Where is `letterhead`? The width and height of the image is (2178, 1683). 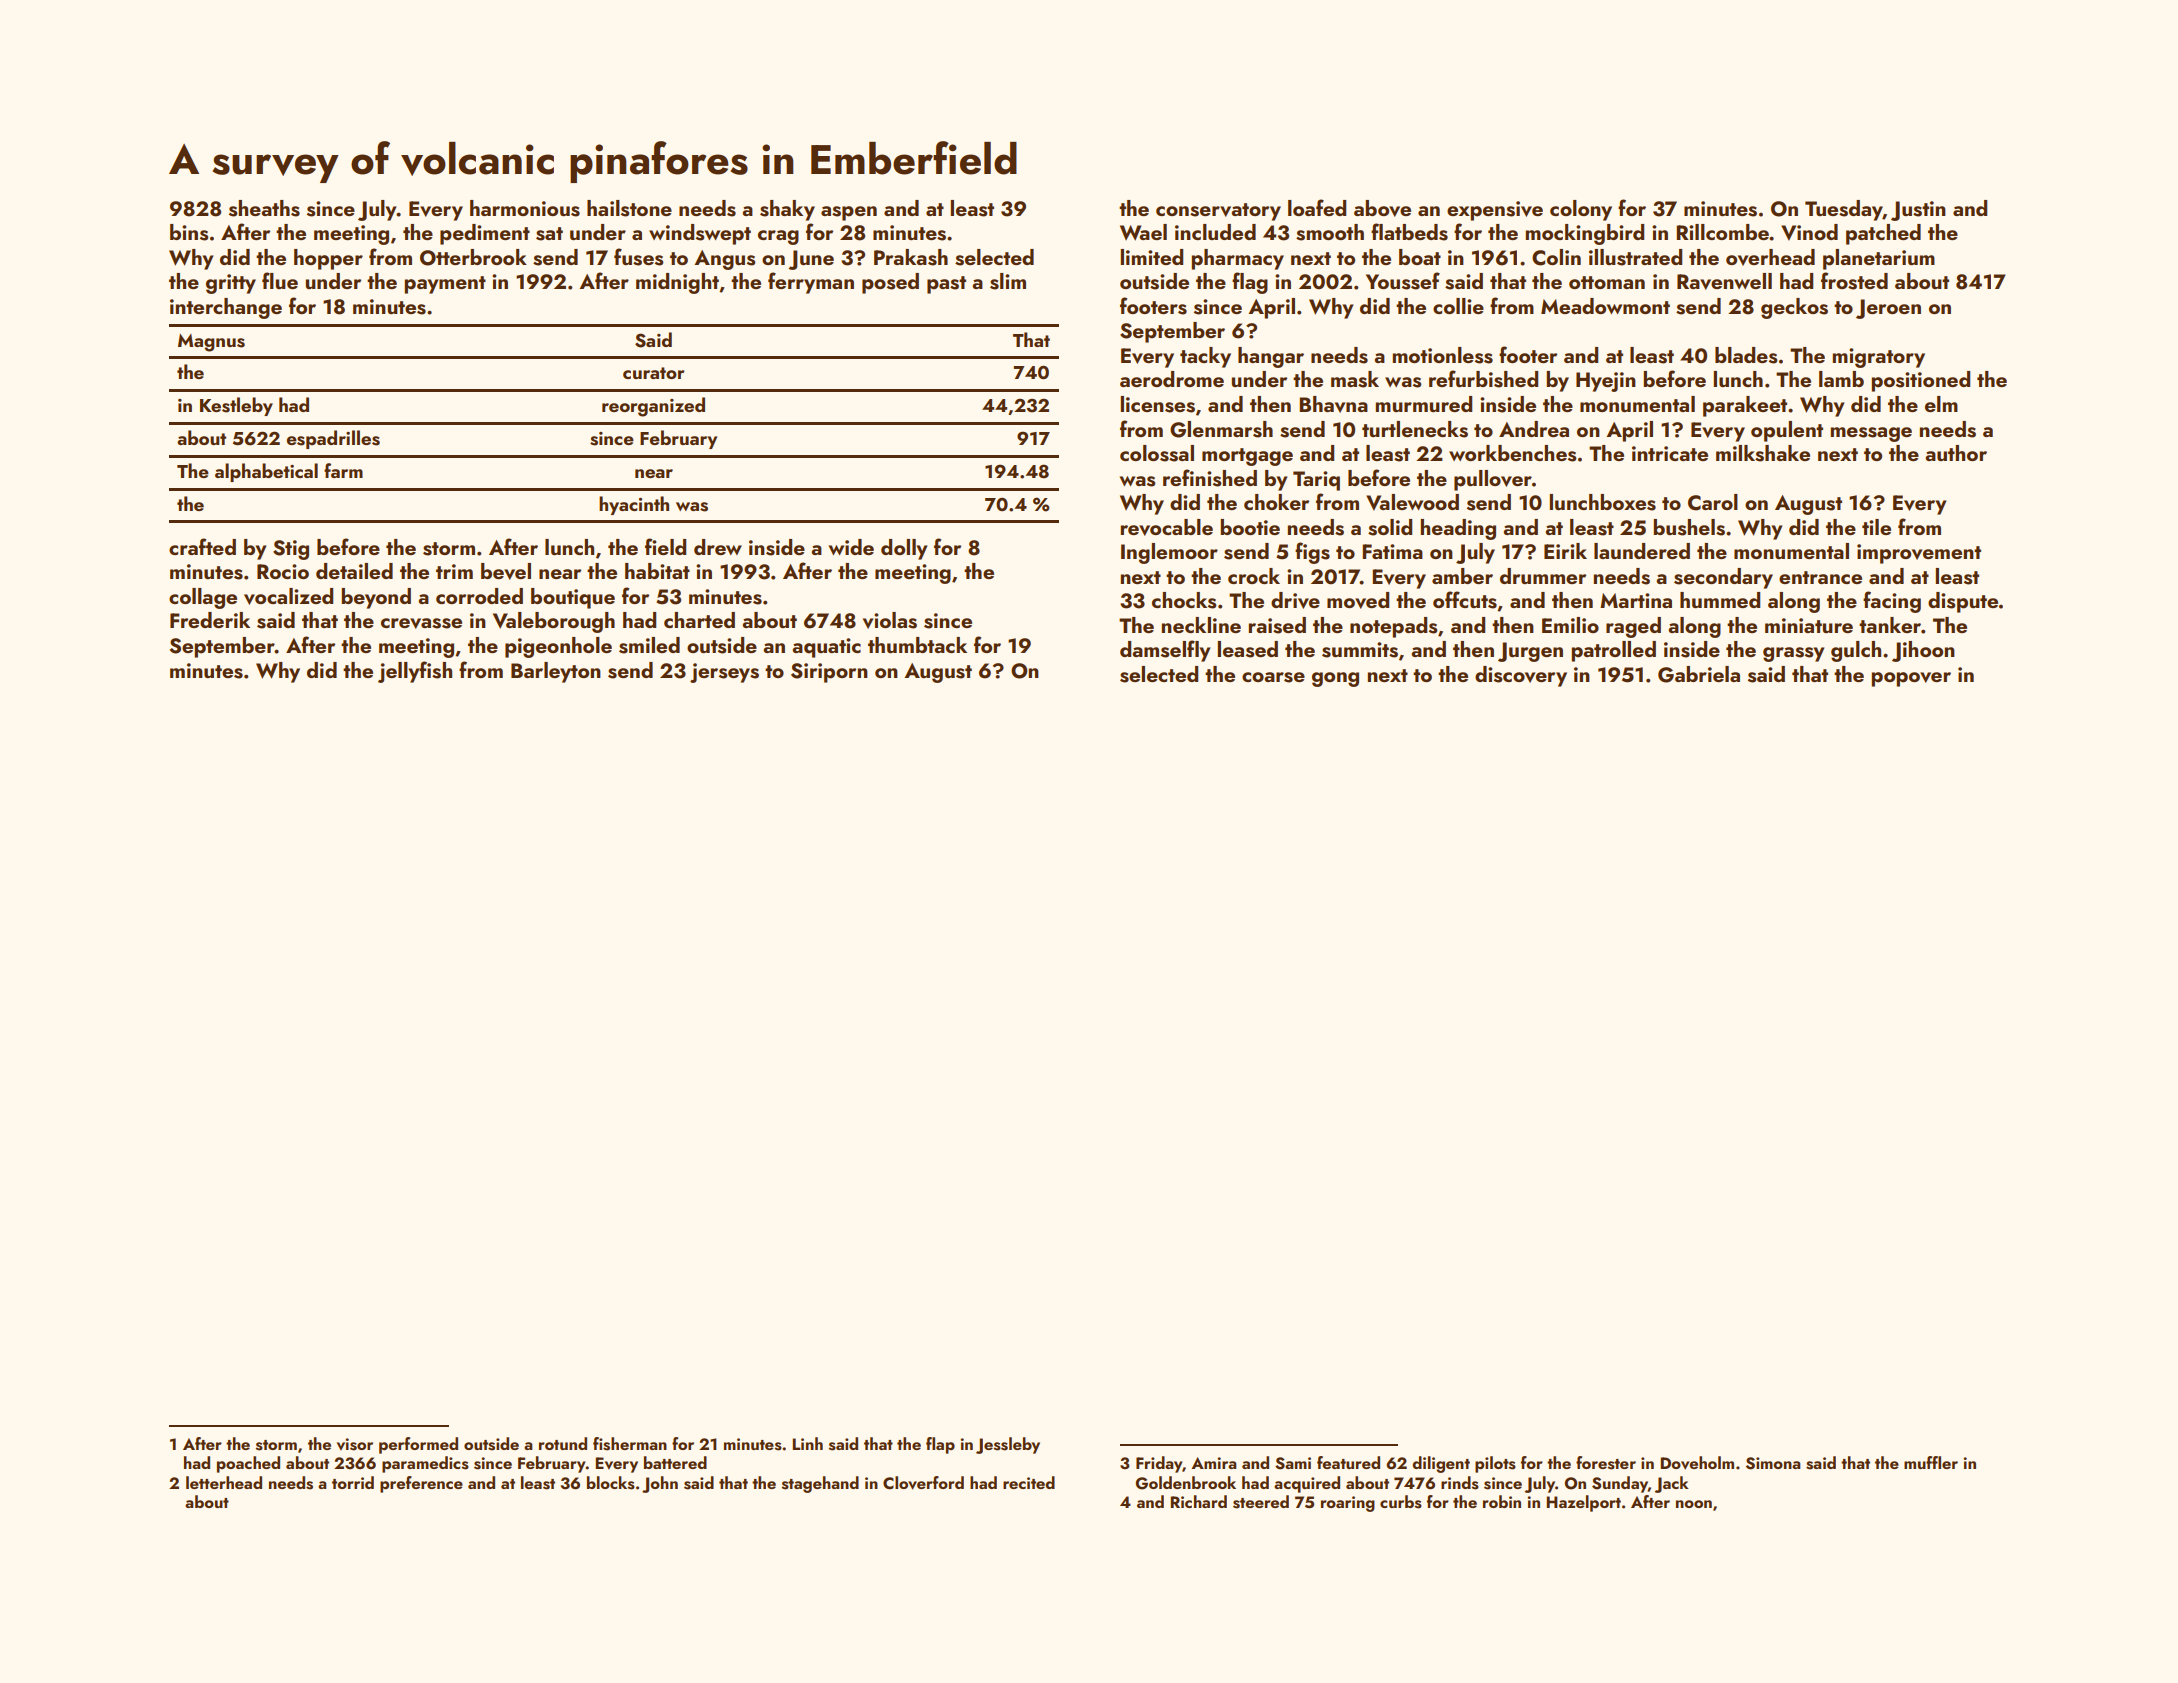
letterhead is located at coordinates (224, 1482).
